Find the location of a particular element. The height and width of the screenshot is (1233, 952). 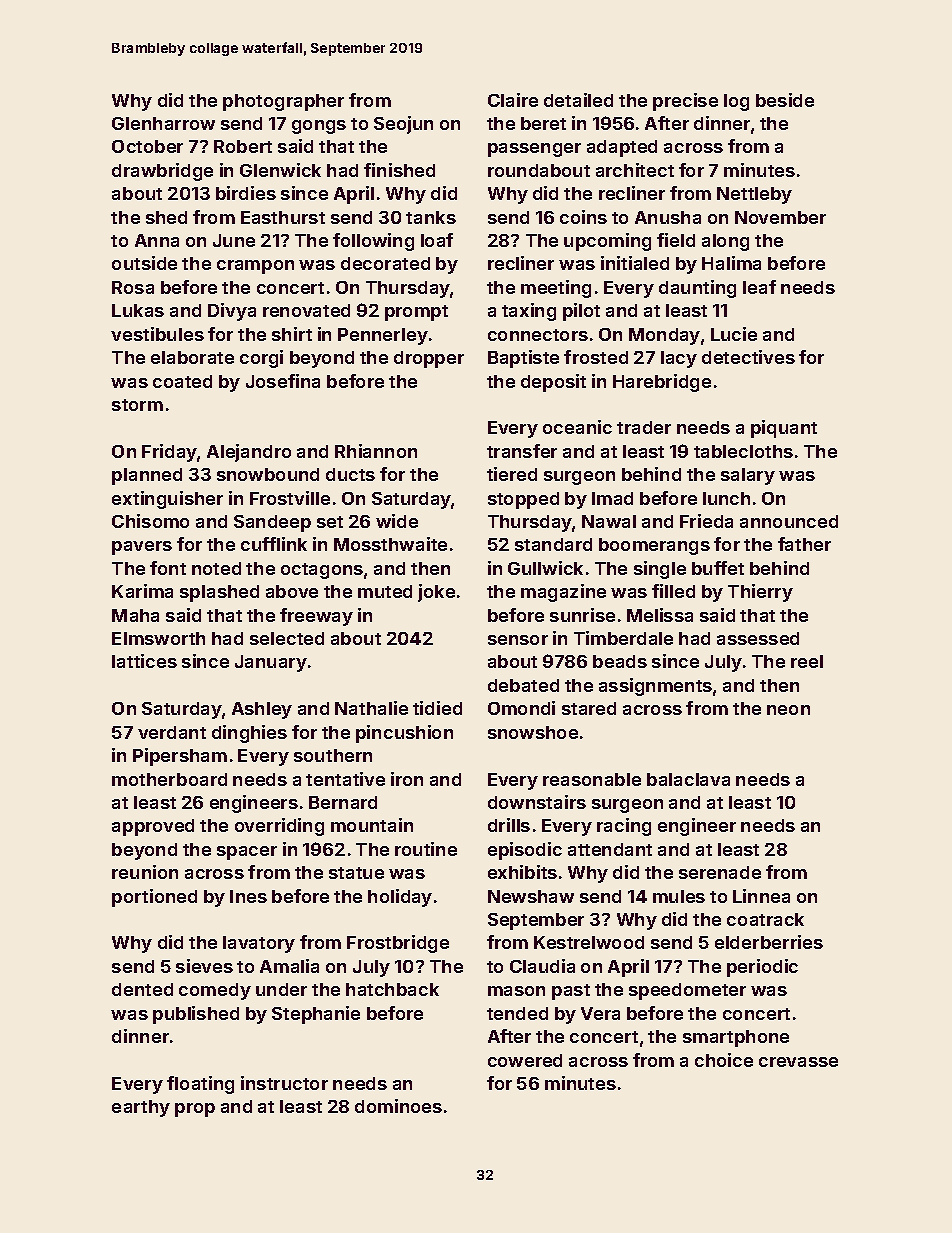

Claire is located at coordinates (513, 100).
